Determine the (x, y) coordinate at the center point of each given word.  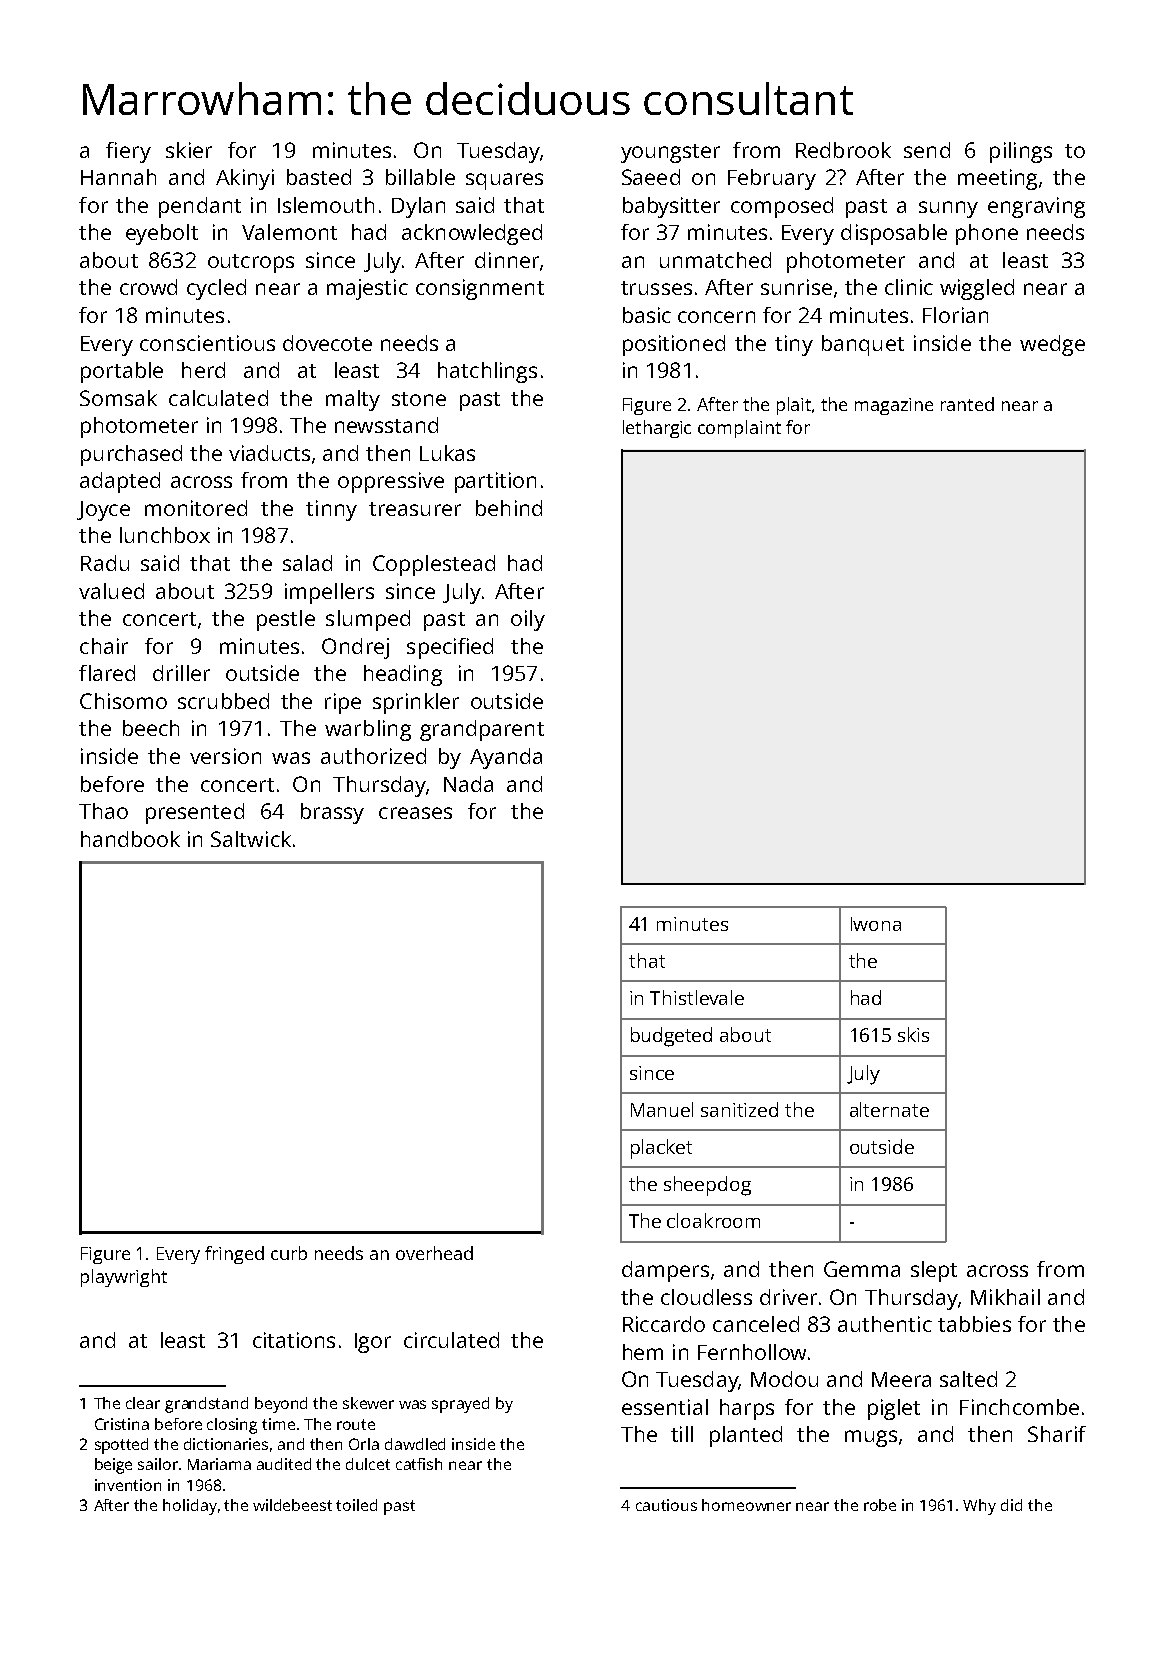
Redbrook (843, 150)
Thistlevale (697, 997)
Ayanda (506, 758)
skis (913, 1034)
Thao (103, 811)
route (356, 1424)
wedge (1052, 345)
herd (203, 370)
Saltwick (251, 839)
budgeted (671, 1037)
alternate (889, 1109)
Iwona (876, 924)
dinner (507, 260)
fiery (128, 152)
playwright (124, 1278)
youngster (670, 153)
